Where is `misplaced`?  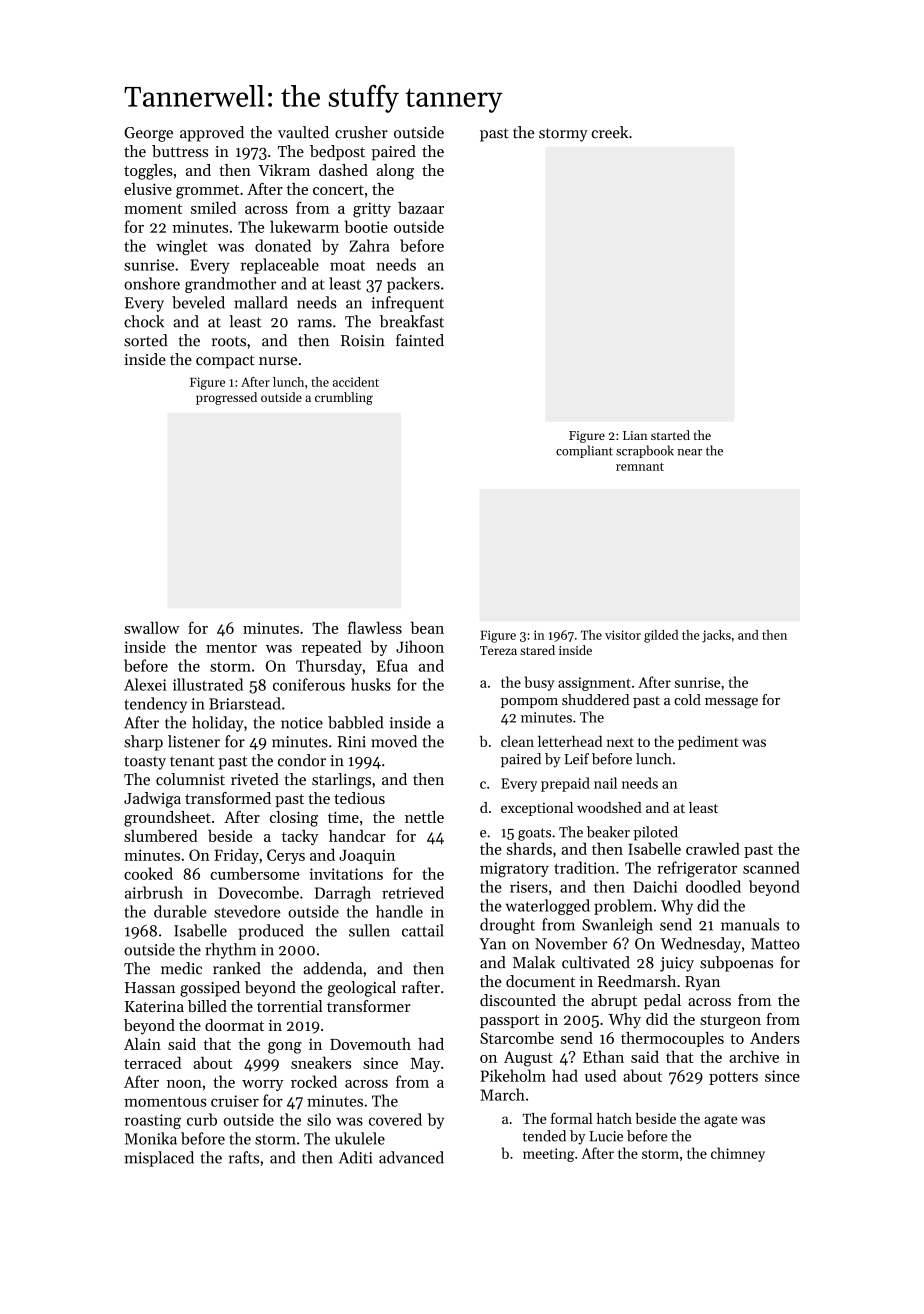
misplaced is located at coordinates (159, 1159).
